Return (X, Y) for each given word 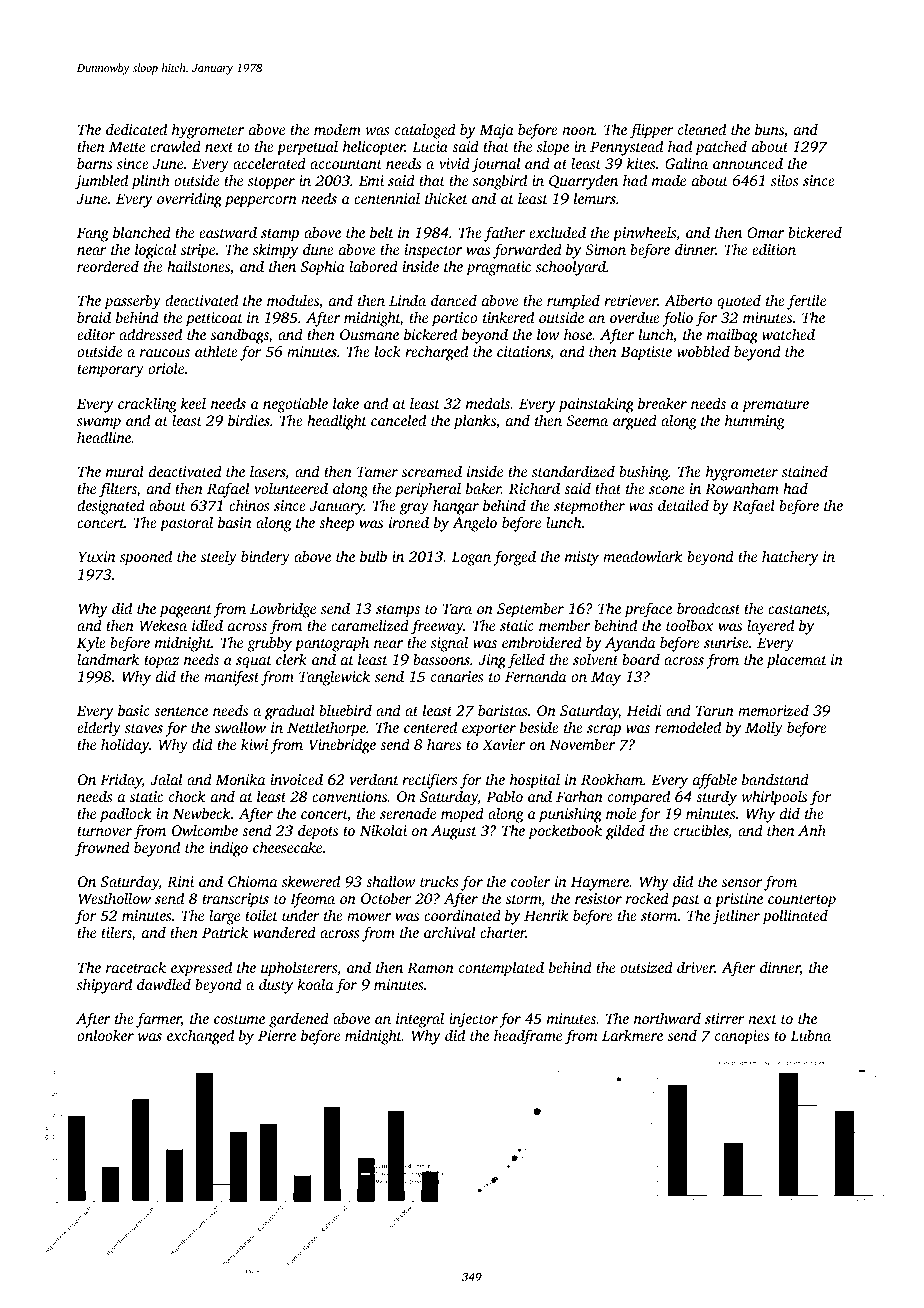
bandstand (775, 779)
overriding (189, 200)
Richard (534, 488)
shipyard (104, 986)
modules (293, 300)
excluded (557, 232)
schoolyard (571, 268)
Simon (605, 249)
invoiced (297, 779)
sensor (742, 883)
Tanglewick (334, 678)
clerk (291, 659)
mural (125, 471)
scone (666, 490)
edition (774, 249)
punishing (570, 815)
